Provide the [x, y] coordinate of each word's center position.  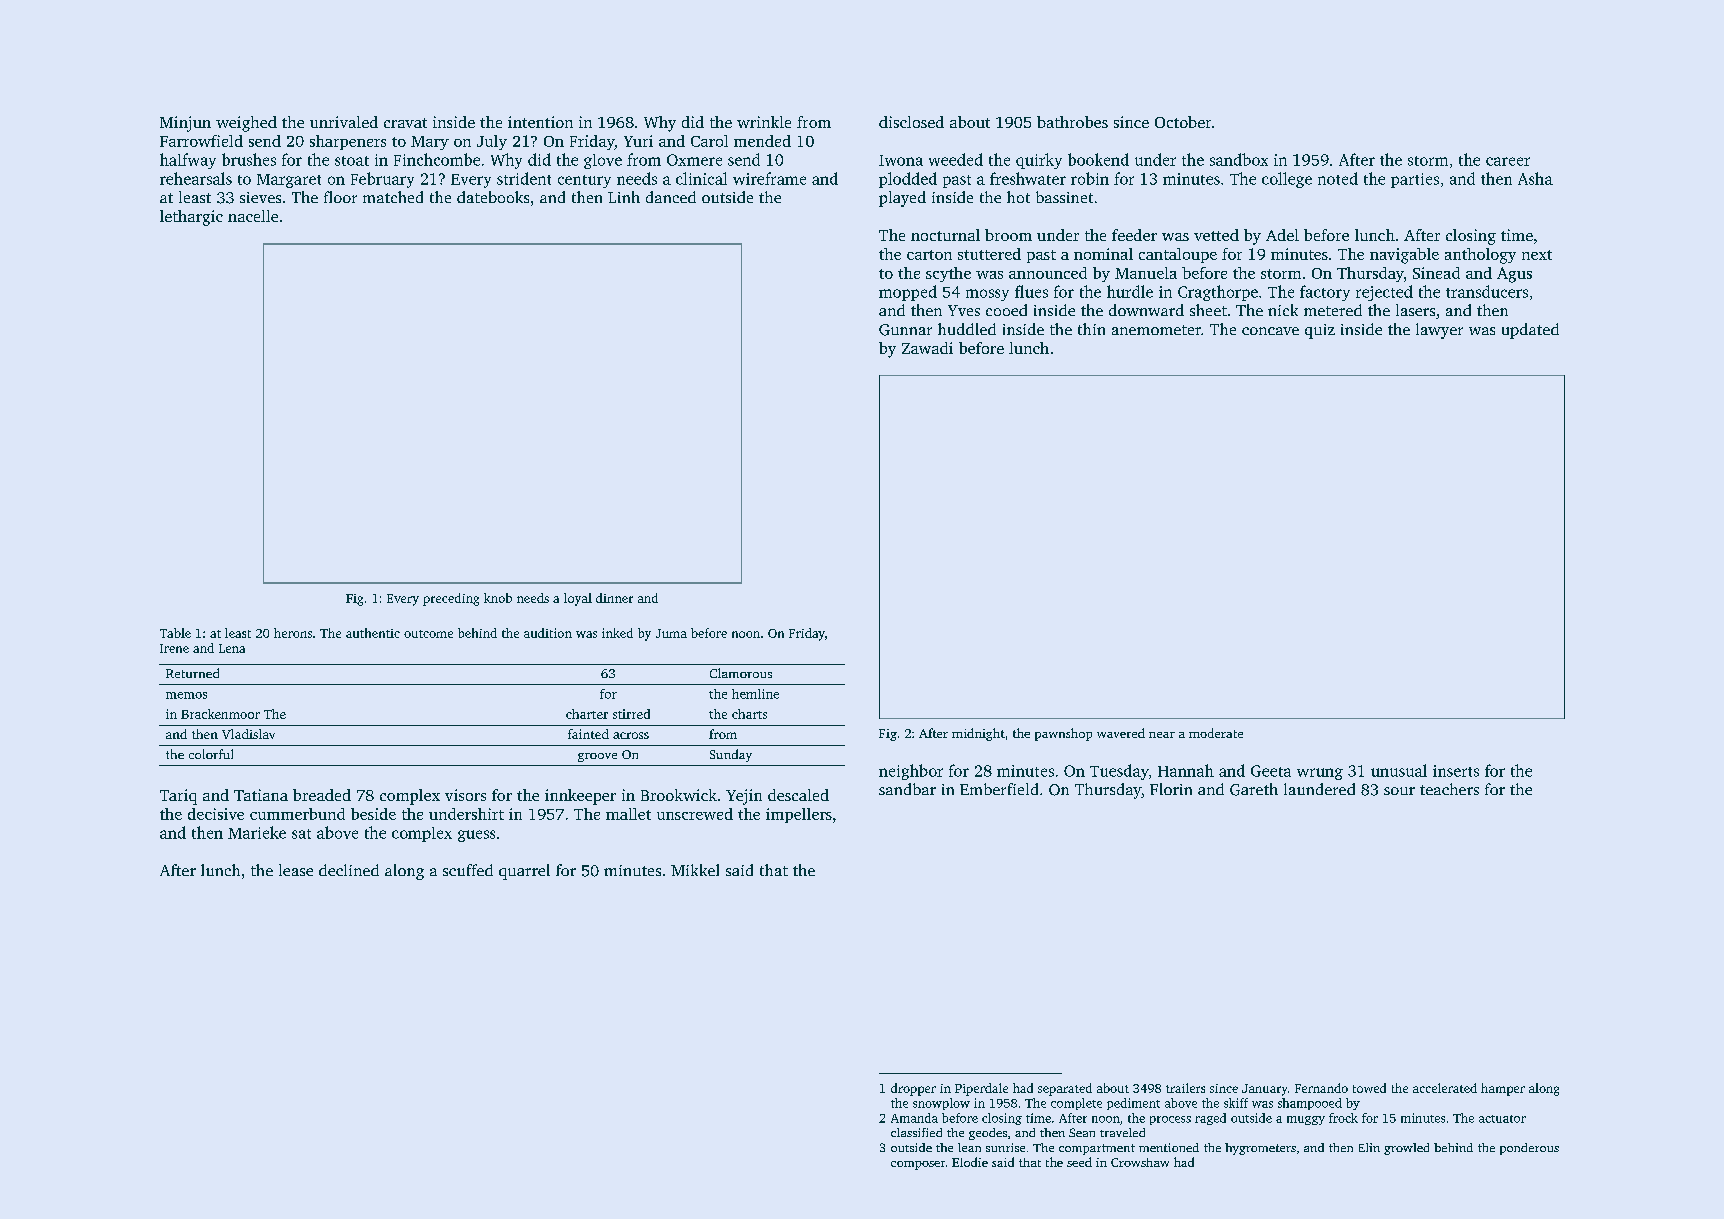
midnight [978, 734]
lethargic [191, 218]
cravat [405, 123]
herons [293, 633]
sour [1399, 791]
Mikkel [695, 870]
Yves [964, 310]
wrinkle [764, 122]
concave [1270, 331]
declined [349, 870]
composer [918, 1165]
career [1508, 161]
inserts [1456, 771]
